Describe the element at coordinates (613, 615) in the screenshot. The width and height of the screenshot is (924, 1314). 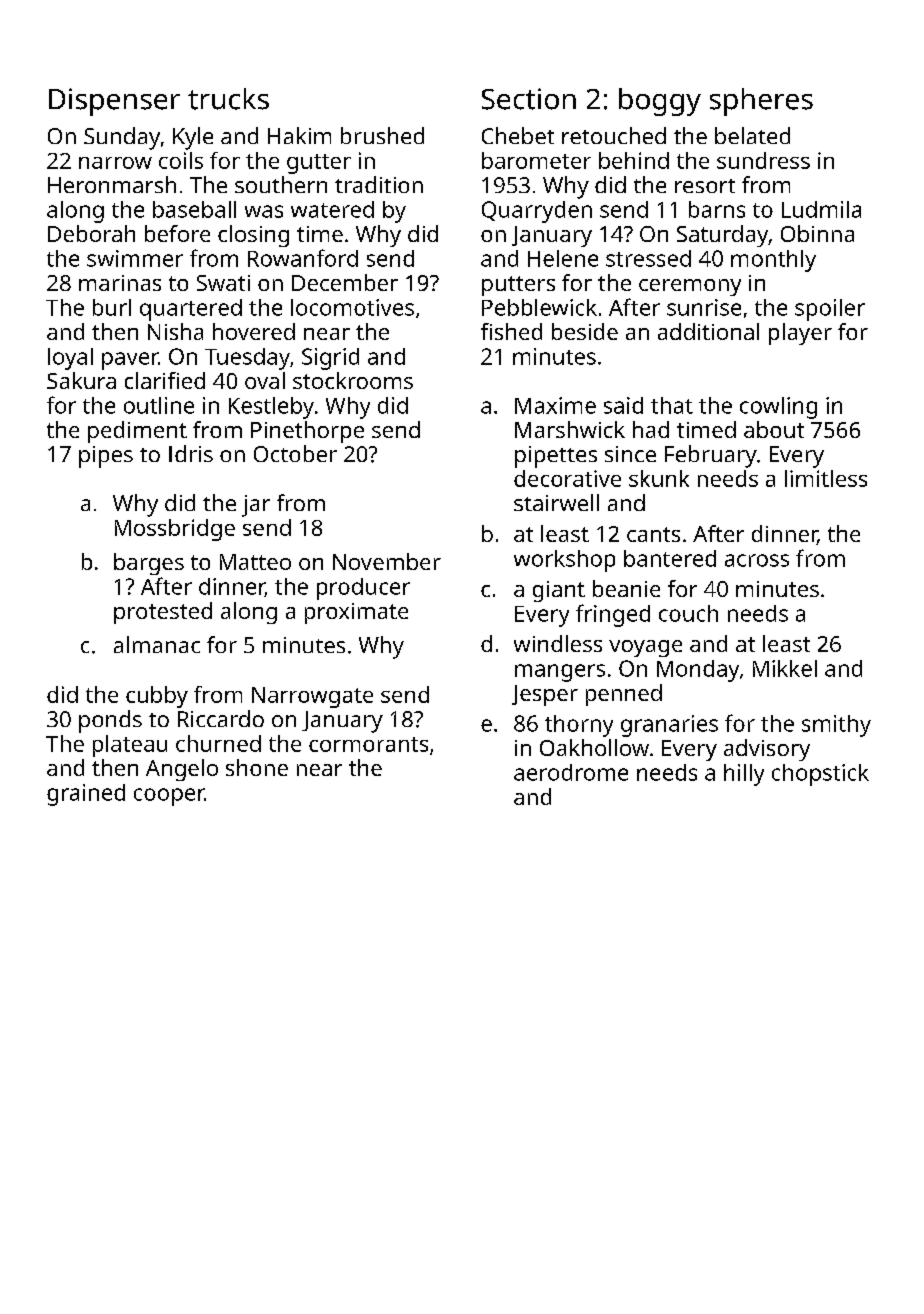
I see `fringed` at that location.
